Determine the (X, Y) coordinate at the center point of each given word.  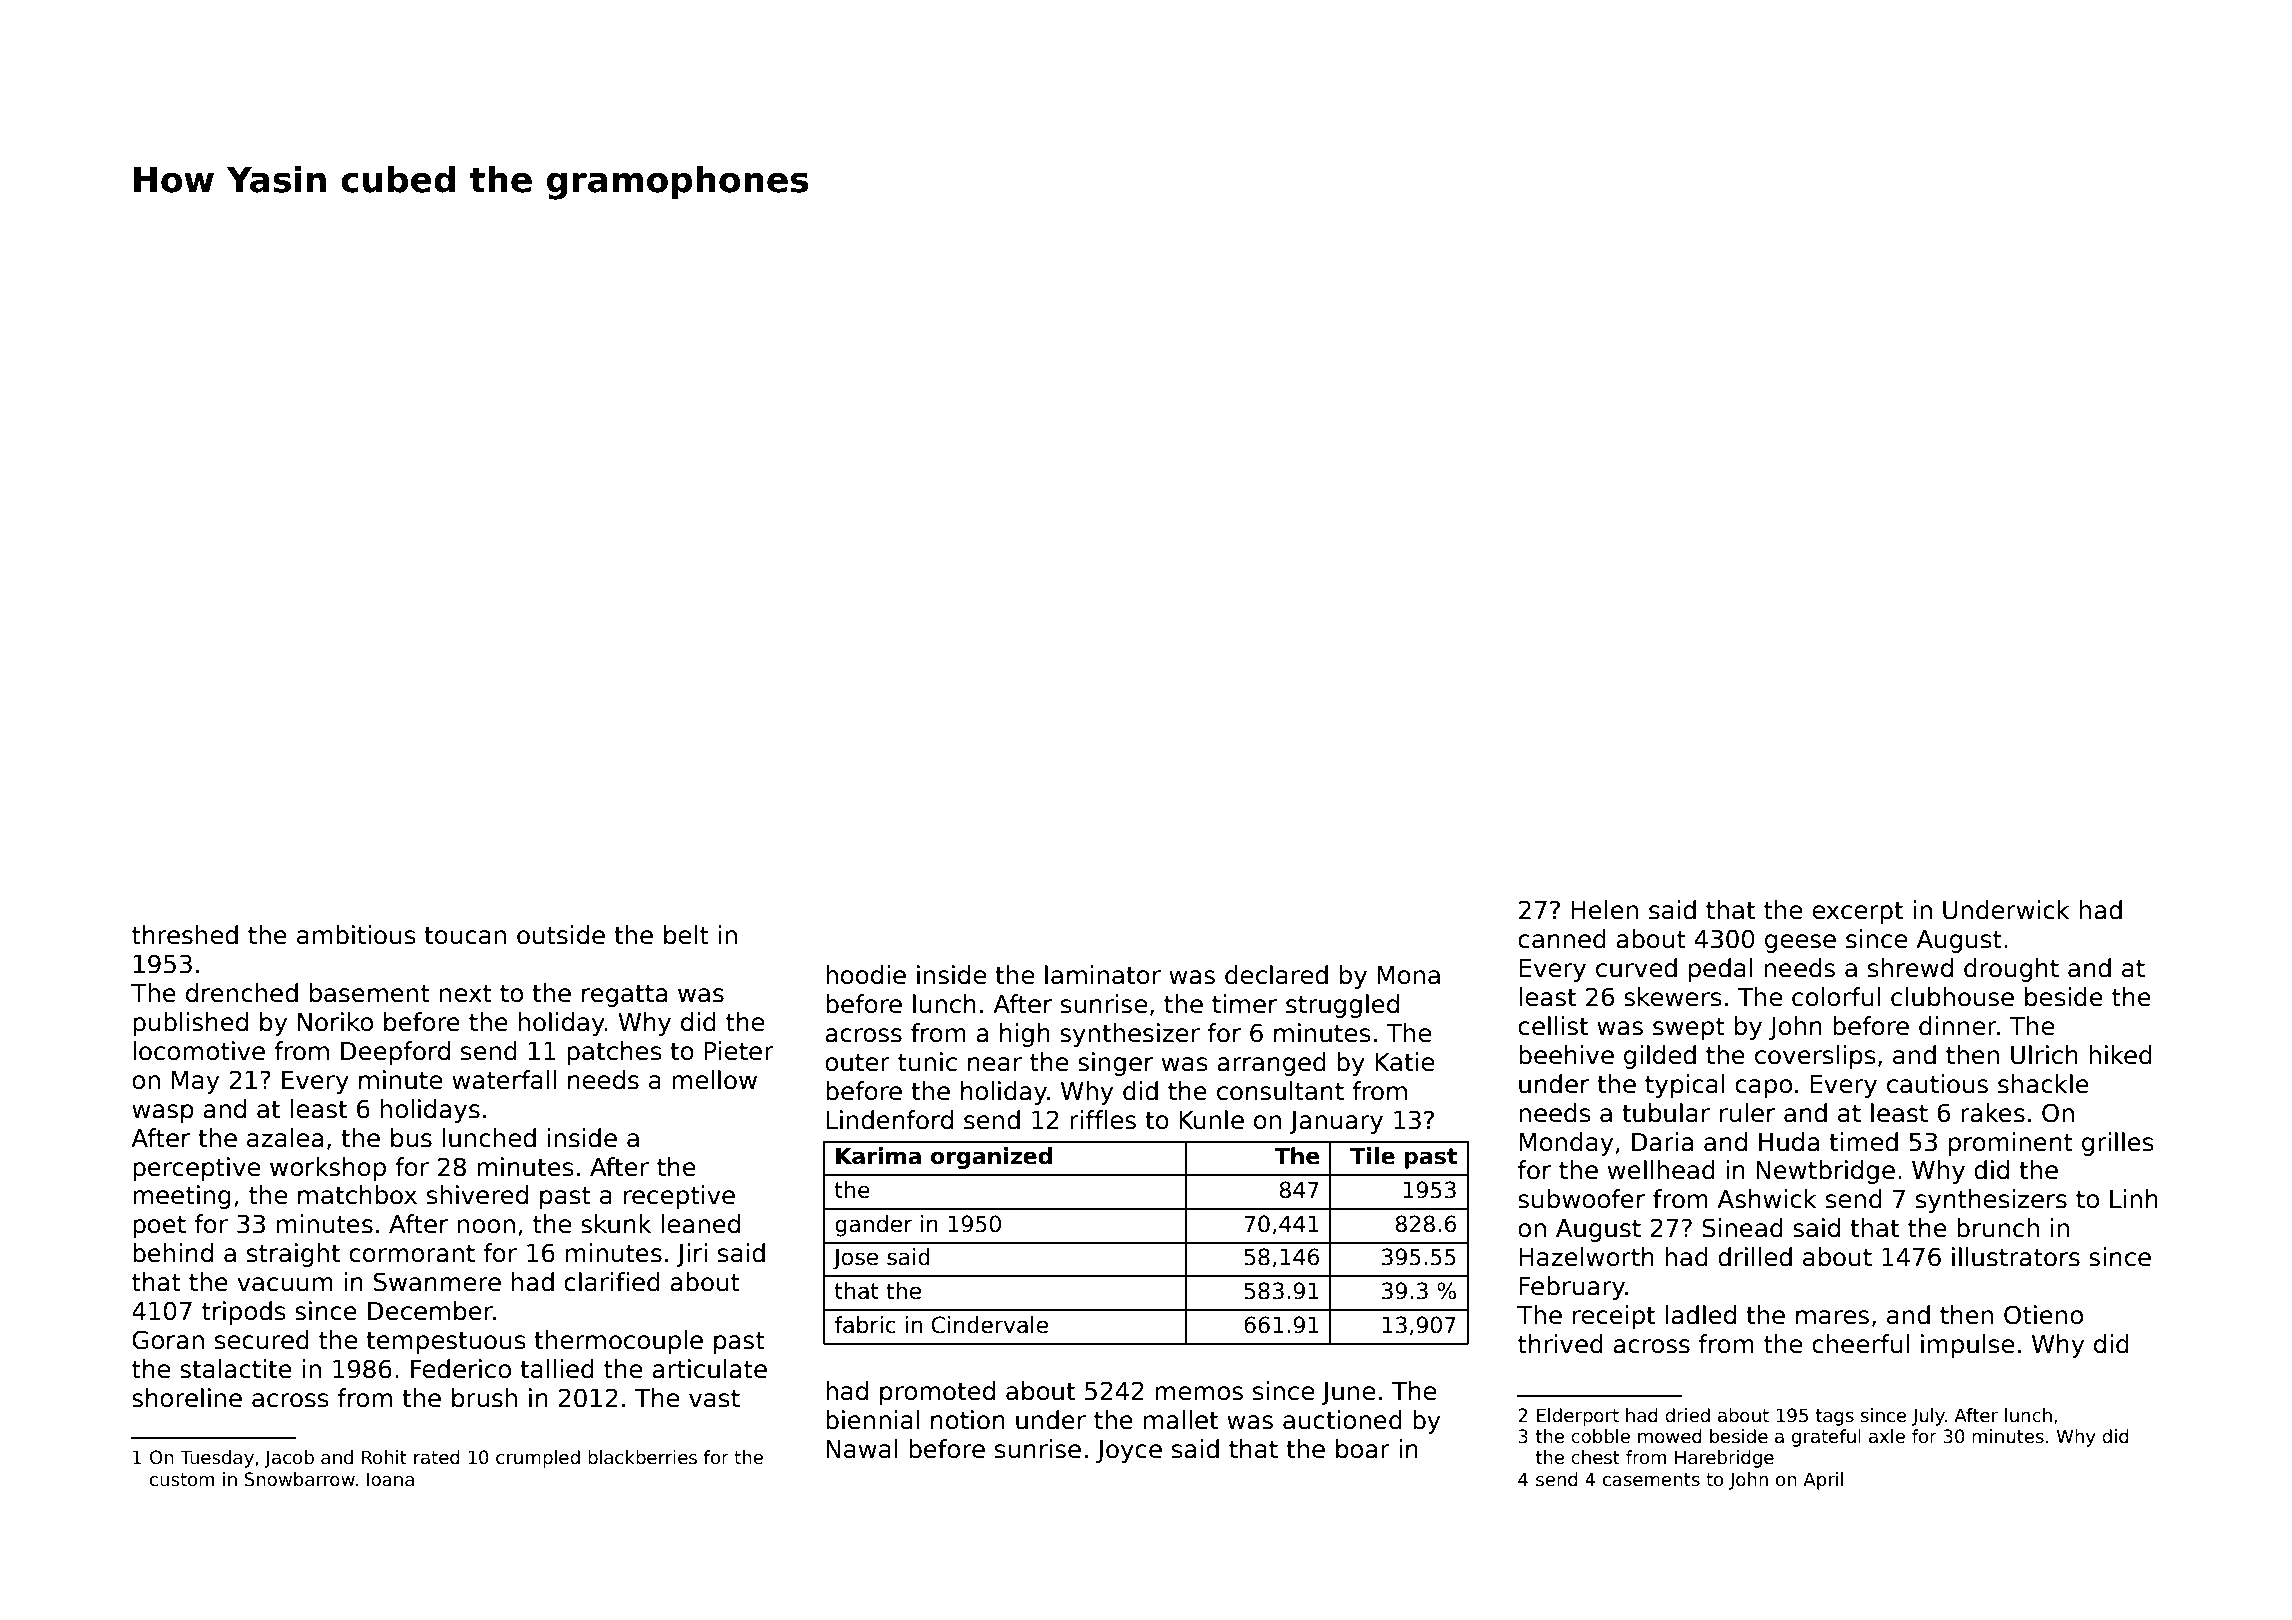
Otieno (2043, 1315)
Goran (168, 1340)
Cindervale (990, 1325)
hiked (2120, 1055)
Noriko (335, 1022)
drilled (1755, 1257)
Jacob (289, 1459)
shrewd (1910, 968)
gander (874, 1226)
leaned (700, 1224)
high (1025, 1035)
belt (686, 935)
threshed (185, 935)
